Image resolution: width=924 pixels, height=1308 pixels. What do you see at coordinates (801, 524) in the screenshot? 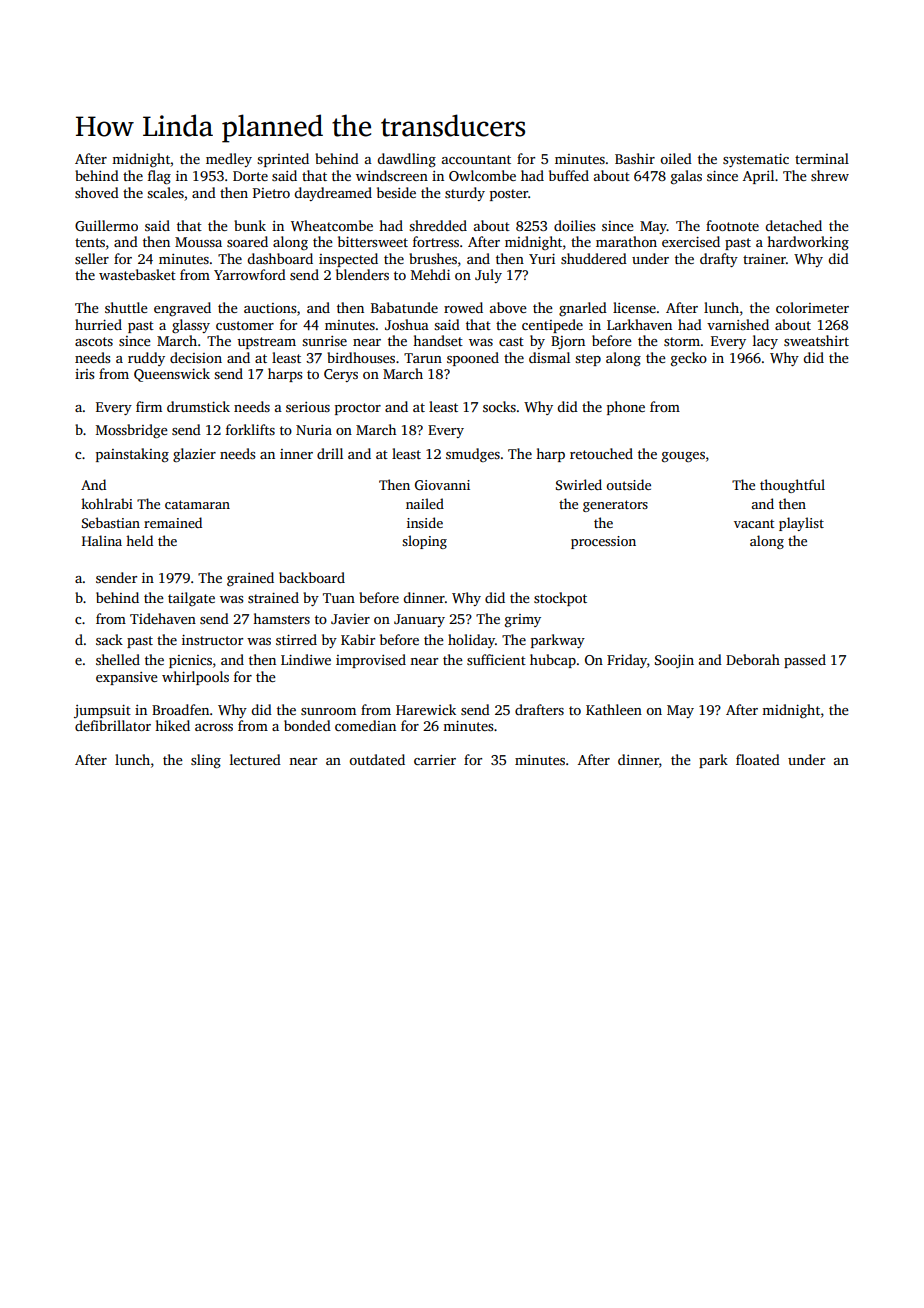
I see `playlist` at bounding box center [801, 524].
